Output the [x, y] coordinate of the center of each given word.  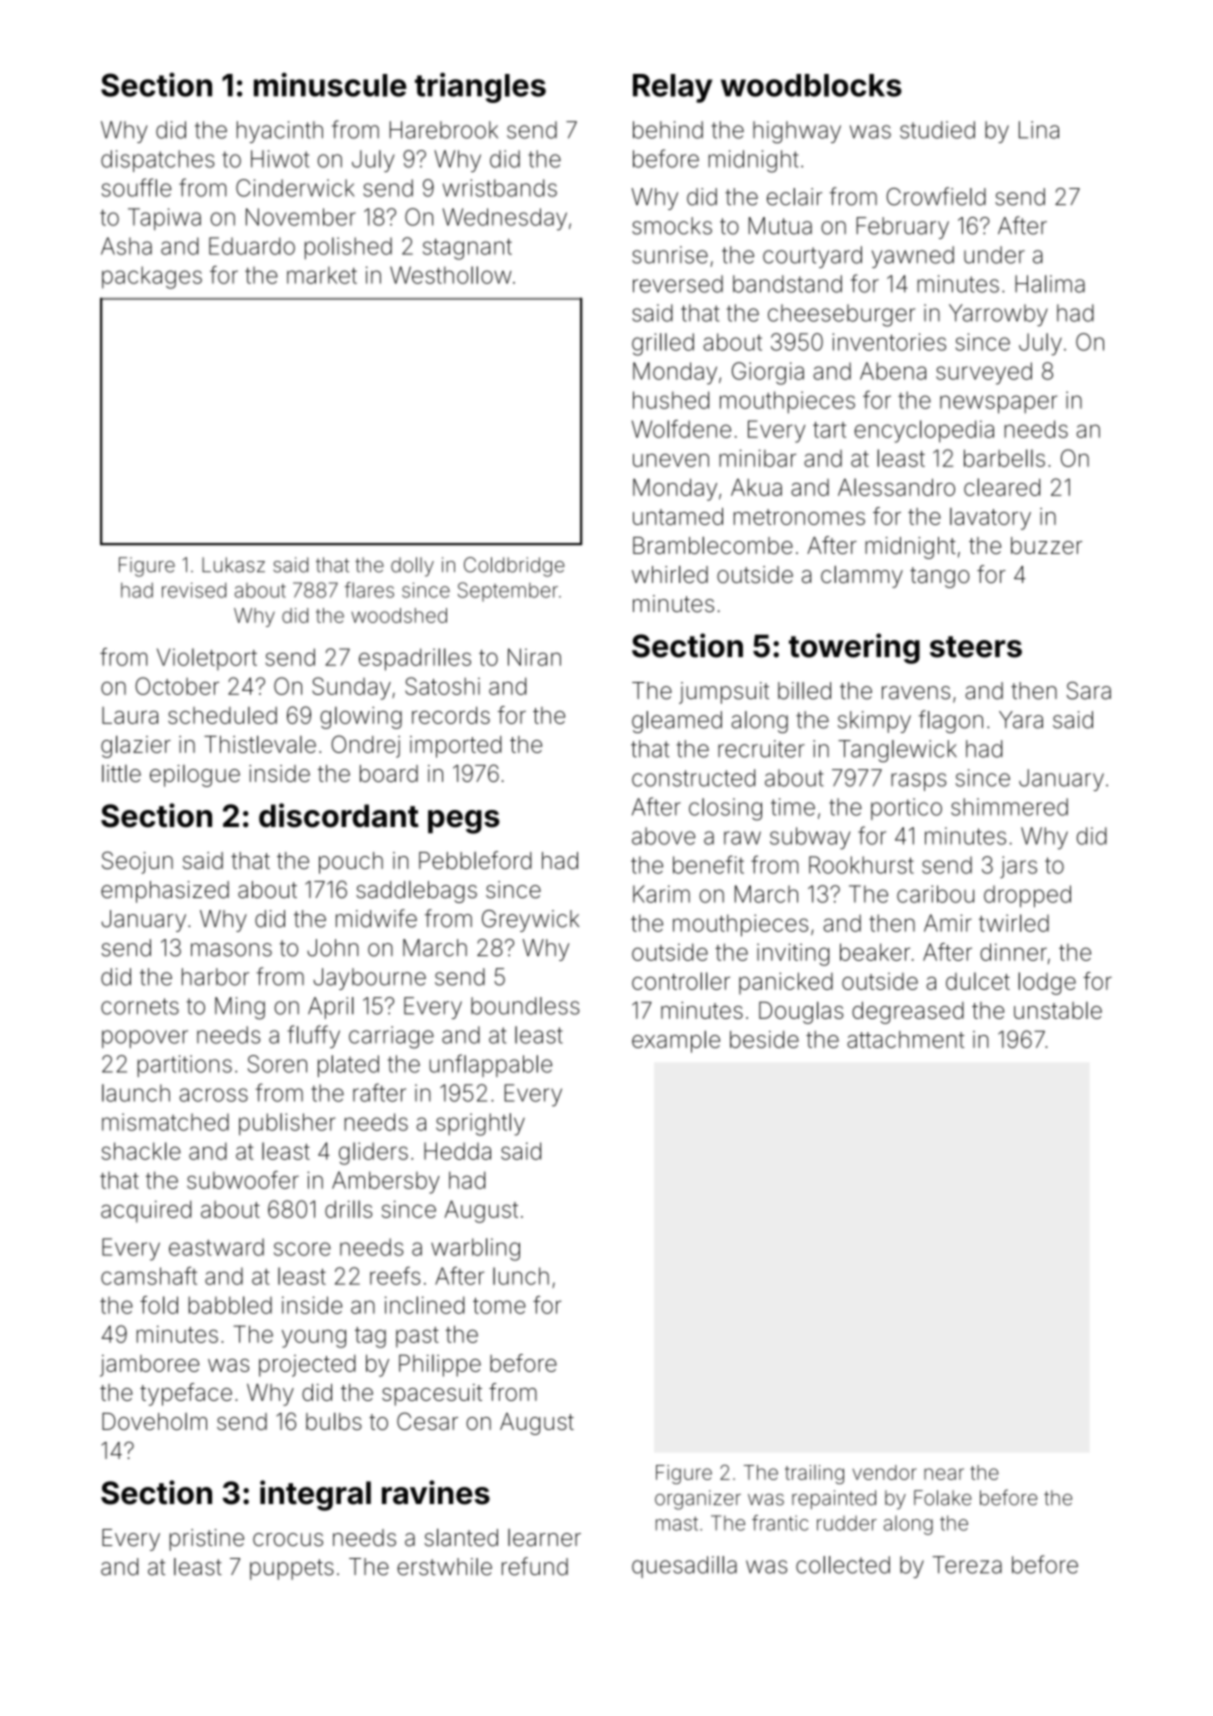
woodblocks [811, 85]
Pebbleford [475, 860]
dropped [1027, 896]
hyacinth [280, 132]
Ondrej [365, 746]
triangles [480, 87]
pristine [207, 1540]
